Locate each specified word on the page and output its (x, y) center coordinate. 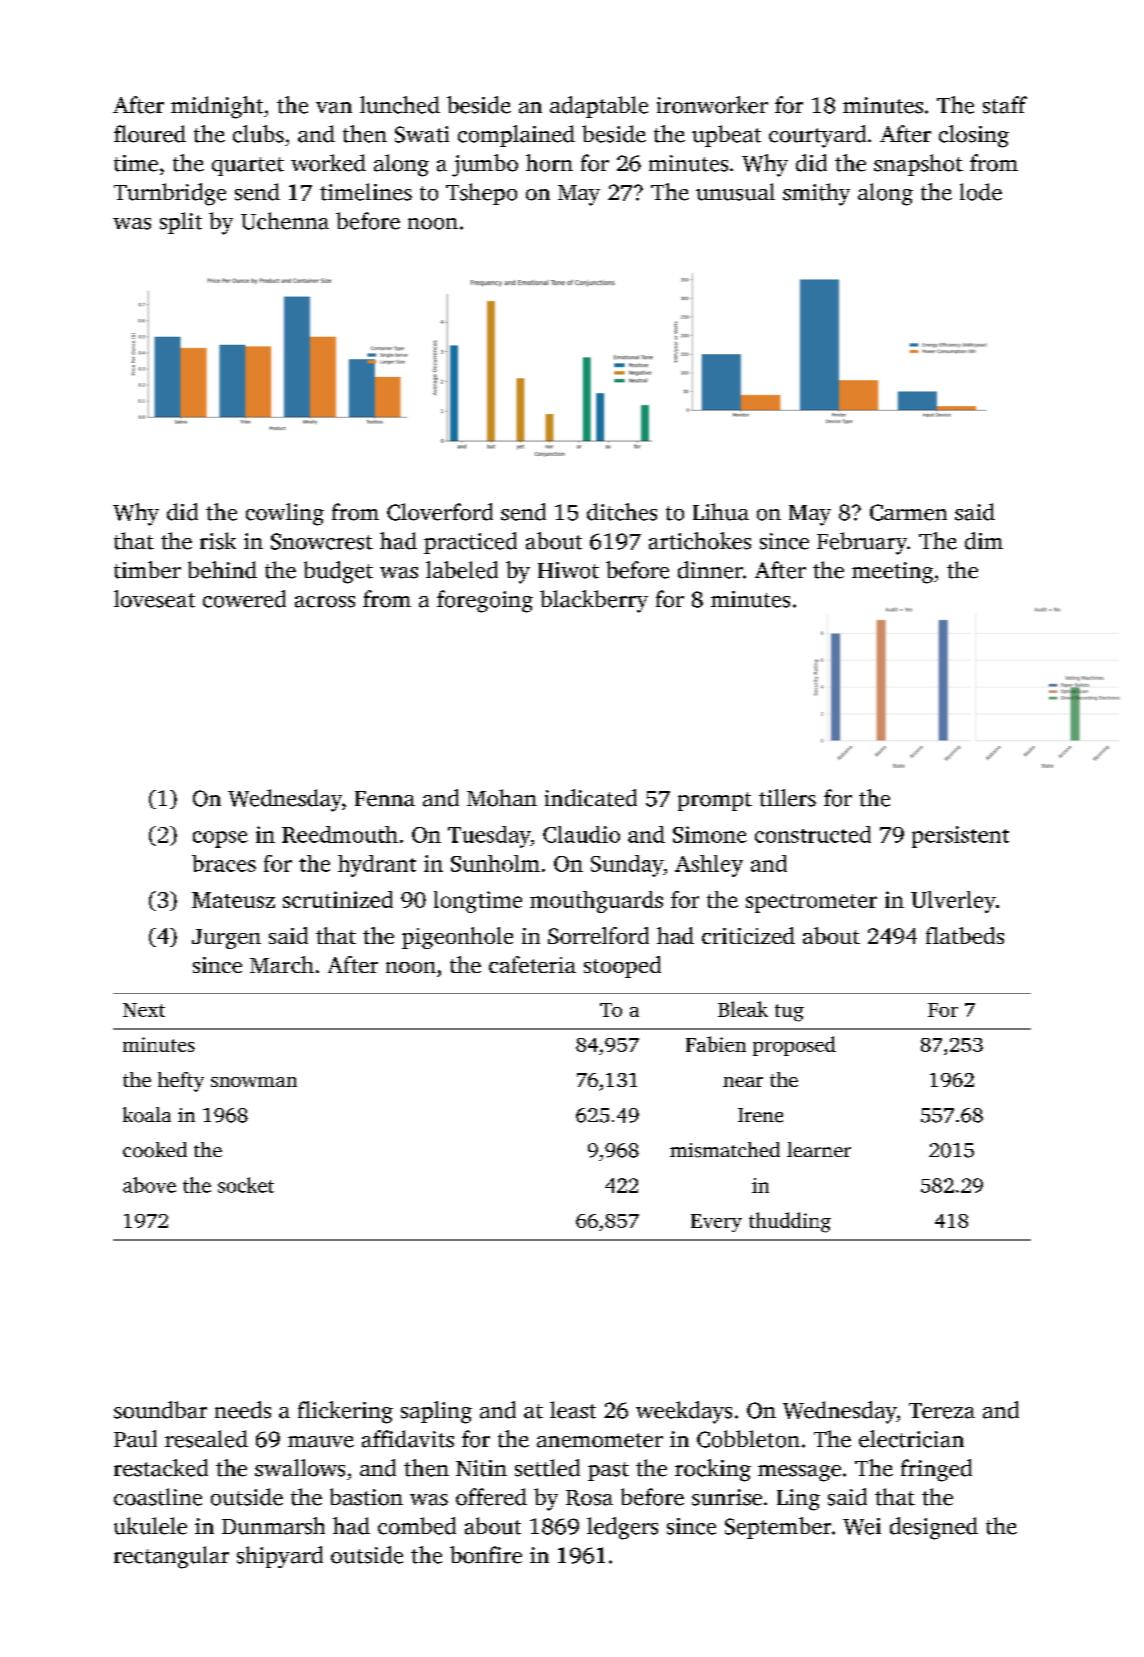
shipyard (280, 1557)
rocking (713, 1470)
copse (220, 839)
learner (819, 1149)
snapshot (918, 165)
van (334, 108)
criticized (748, 935)
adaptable (599, 107)
